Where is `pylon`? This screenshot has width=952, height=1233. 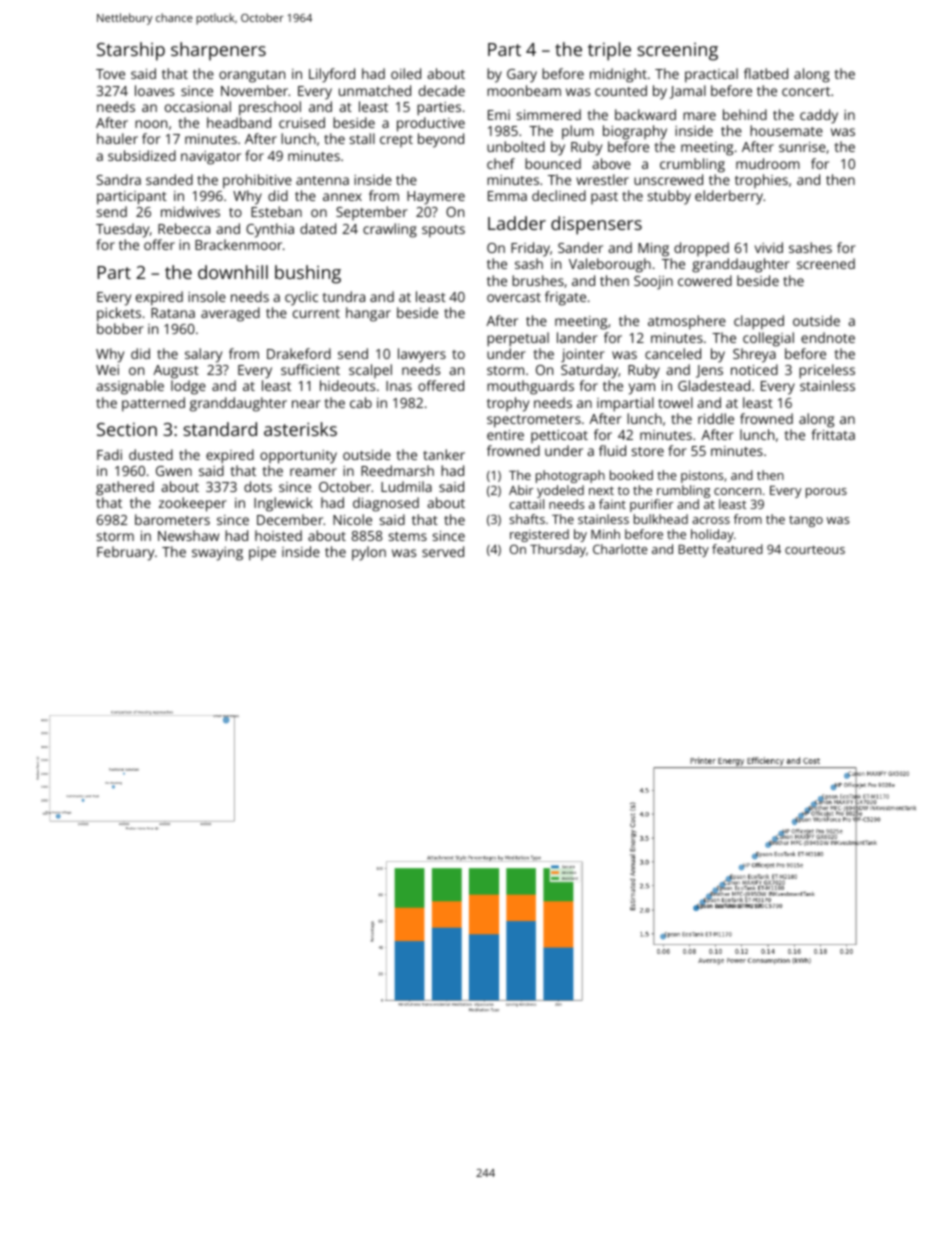
pylon is located at coordinates (369, 553).
